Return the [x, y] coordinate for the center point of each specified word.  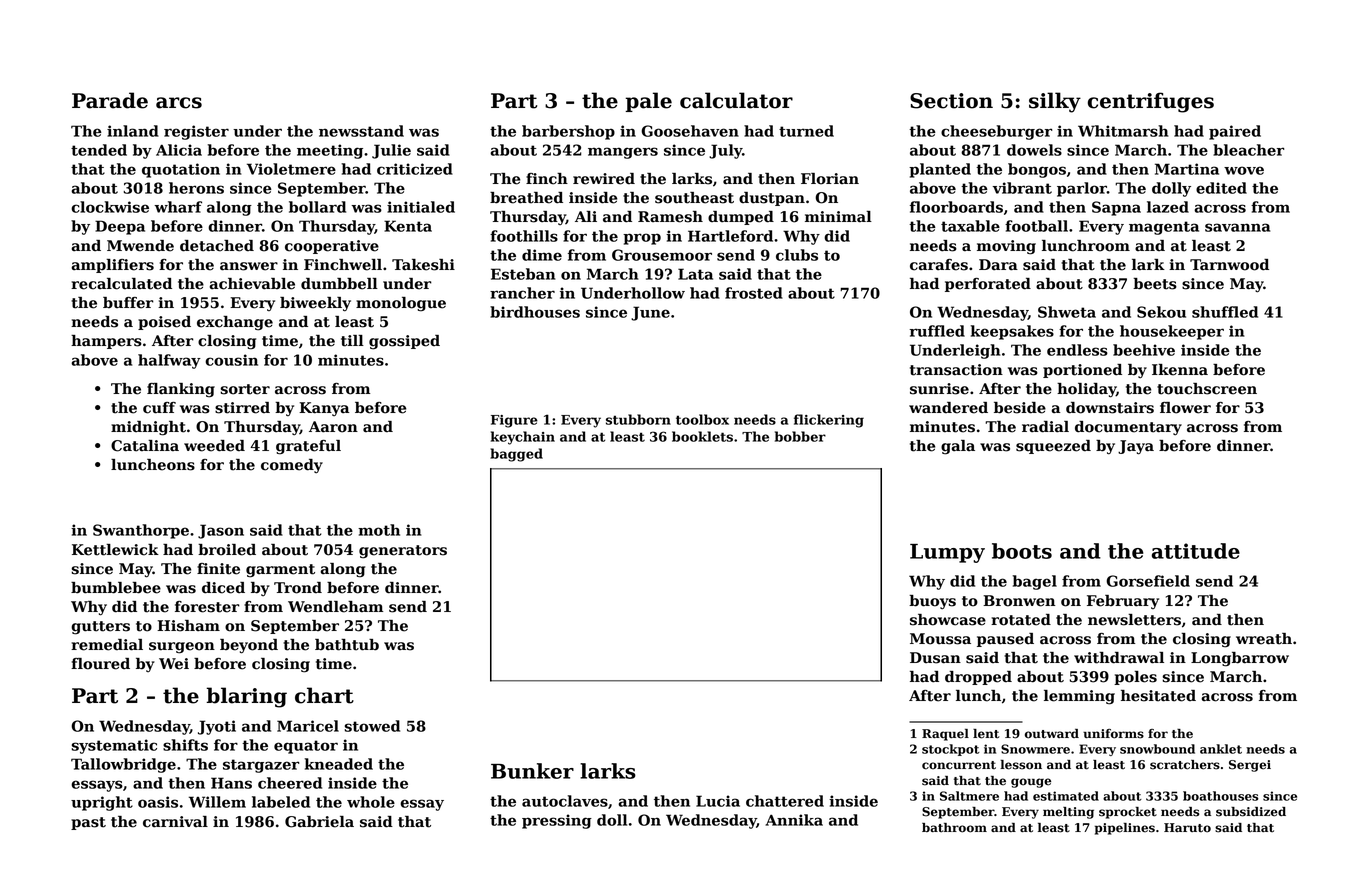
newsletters [1134, 620]
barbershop [568, 132]
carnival [175, 822]
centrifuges [1151, 102]
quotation [181, 170]
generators [403, 552]
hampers [106, 342]
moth [379, 530]
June [650, 313]
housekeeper [1172, 332]
